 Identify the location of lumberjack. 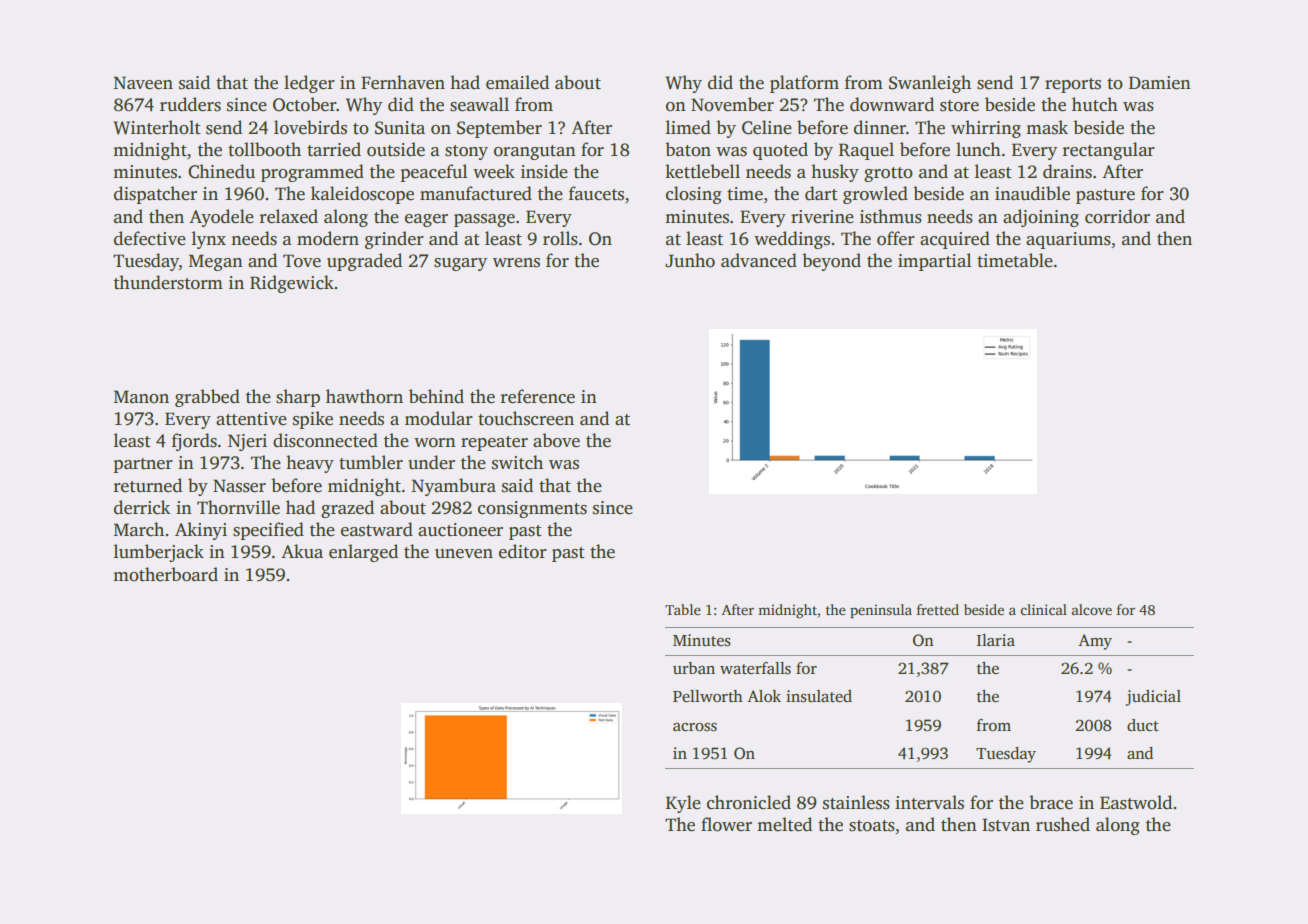
(159, 553).
